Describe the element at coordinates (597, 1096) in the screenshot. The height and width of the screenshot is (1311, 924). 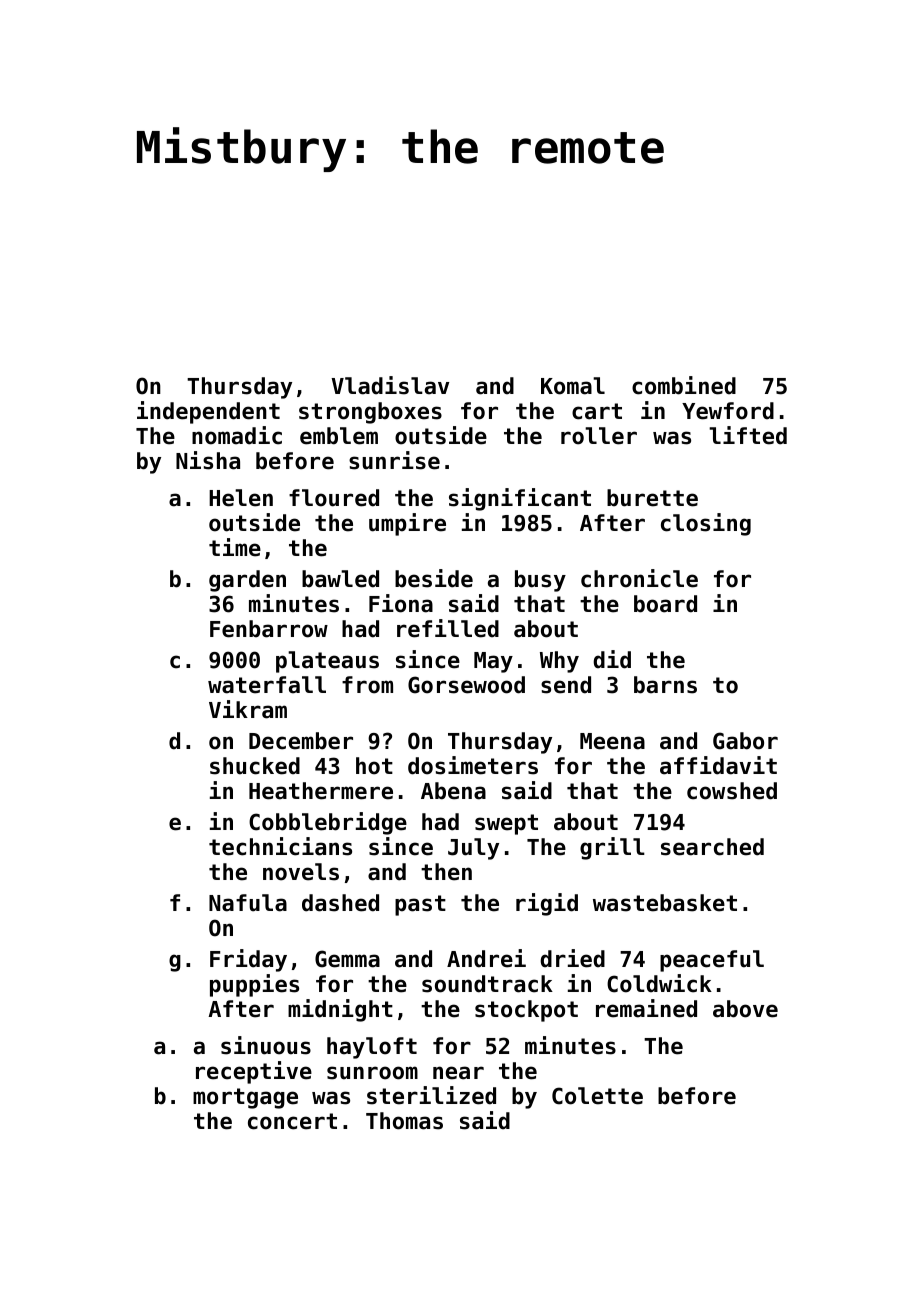
I see `Colette` at that location.
